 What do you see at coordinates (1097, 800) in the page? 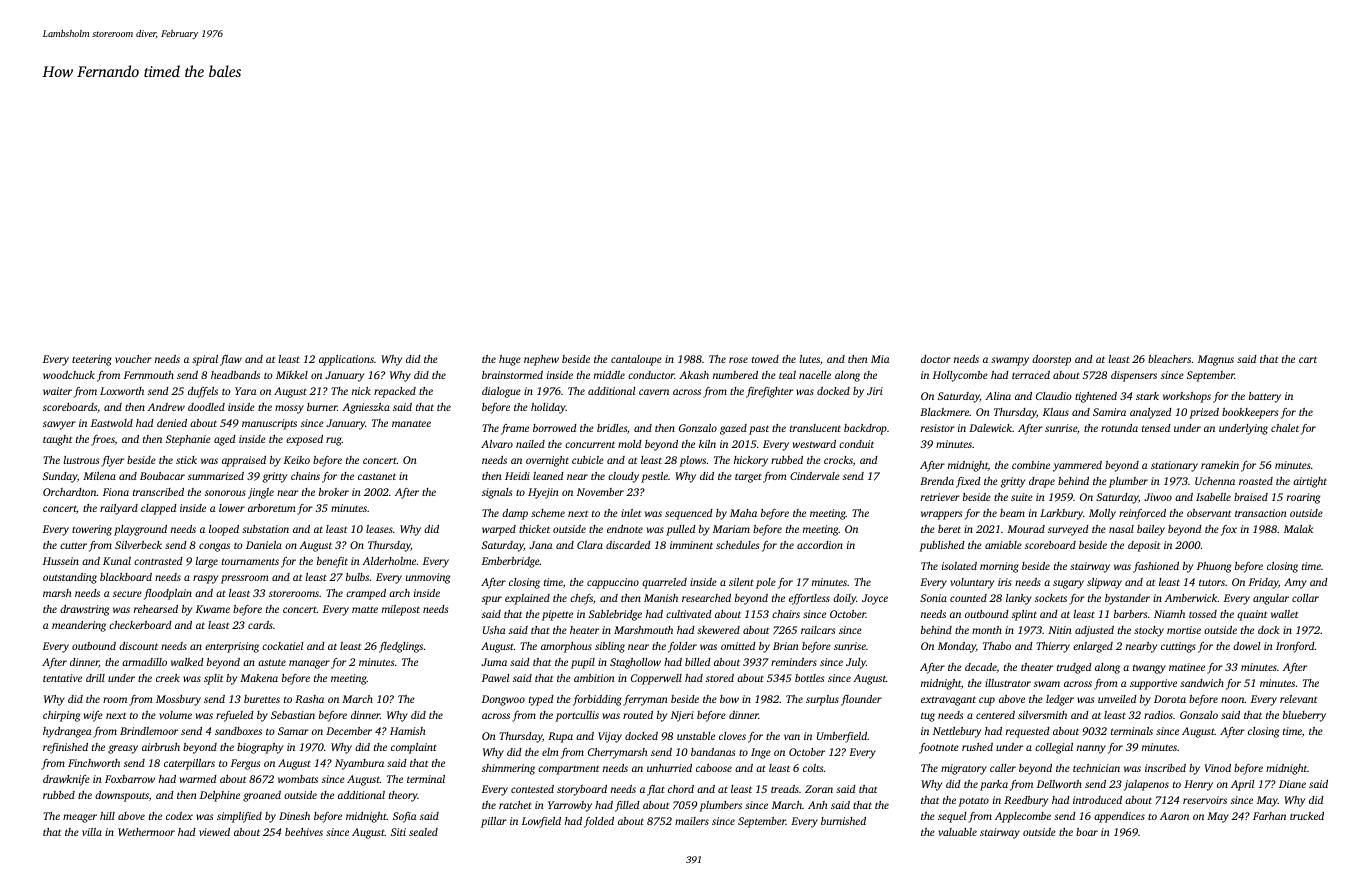
I see `introduced` at bounding box center [1097, 800].
